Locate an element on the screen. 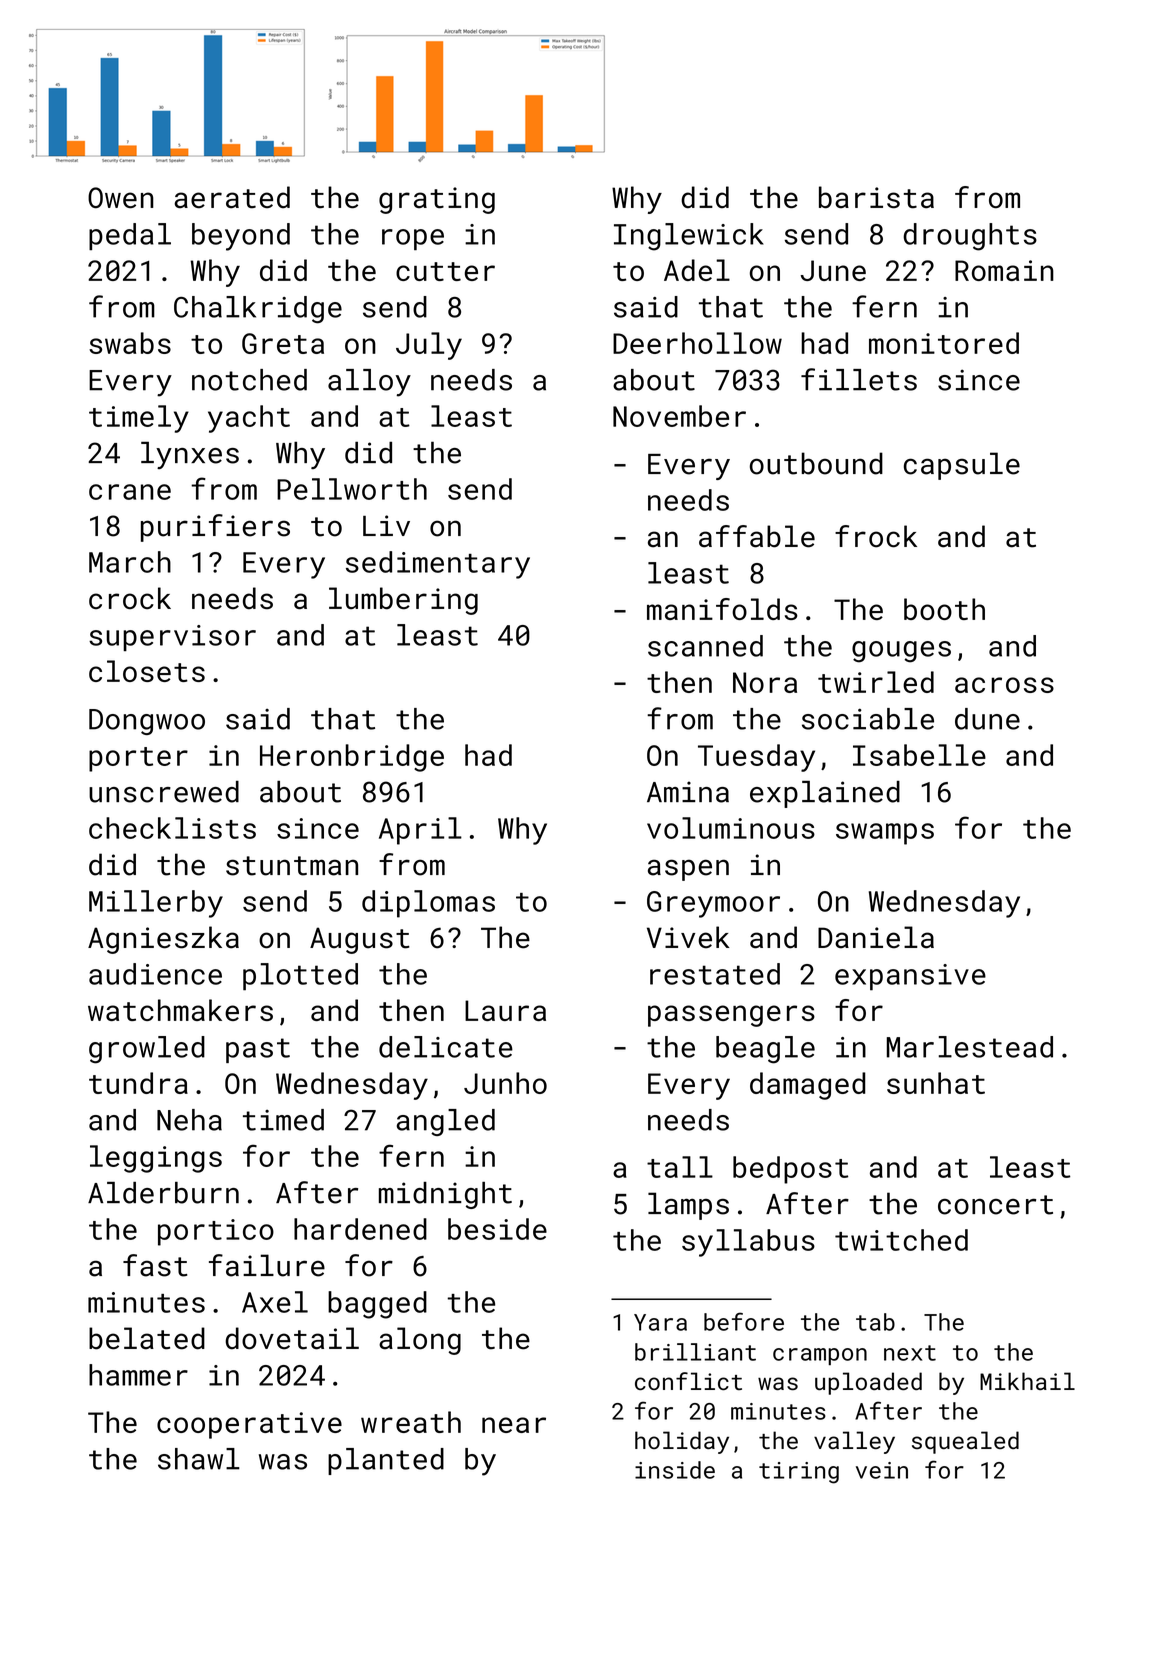  Pellworth is located at coordinates (352, 489).
